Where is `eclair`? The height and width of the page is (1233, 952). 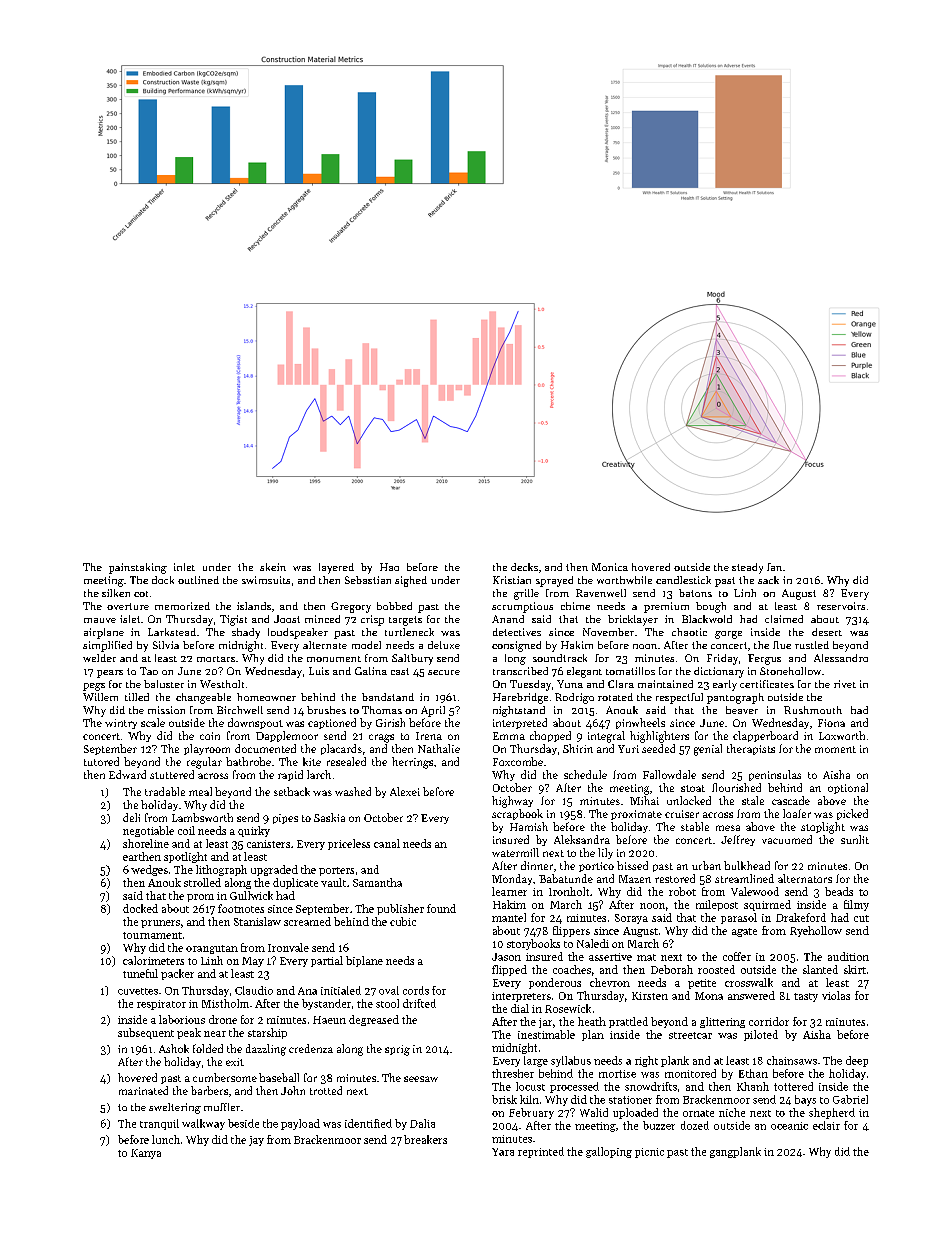 eclair is located at coordinates (826, 1125).
